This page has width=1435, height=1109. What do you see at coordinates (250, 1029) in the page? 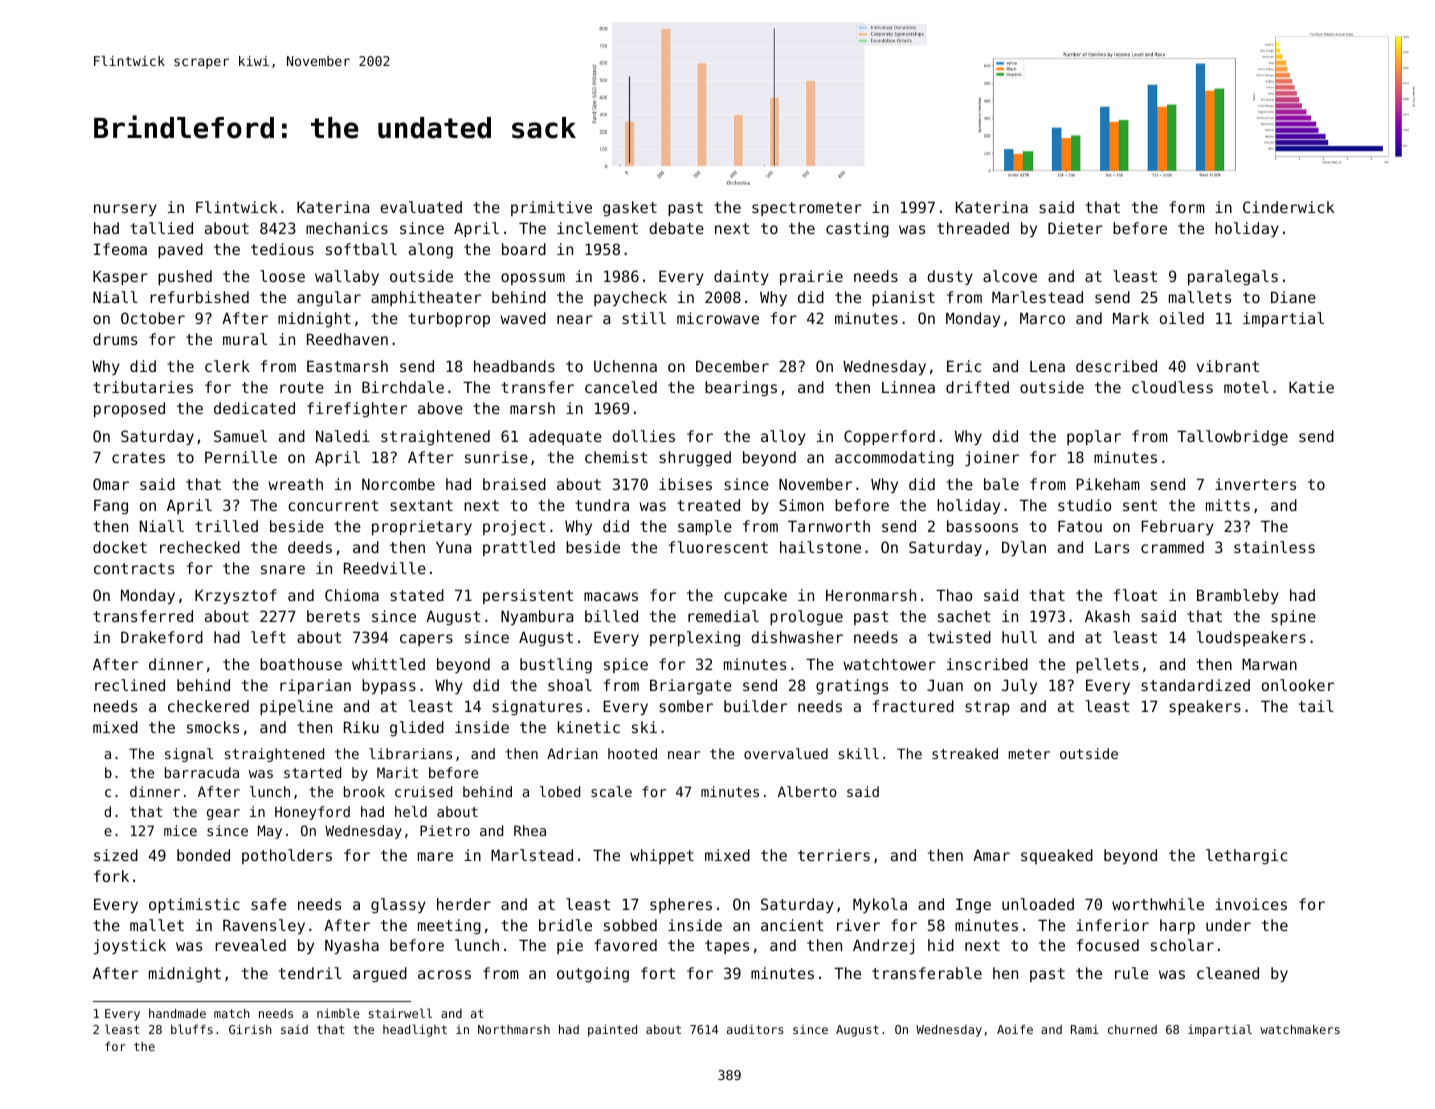
I see `Girish` at bounding box center [250, 1029].
